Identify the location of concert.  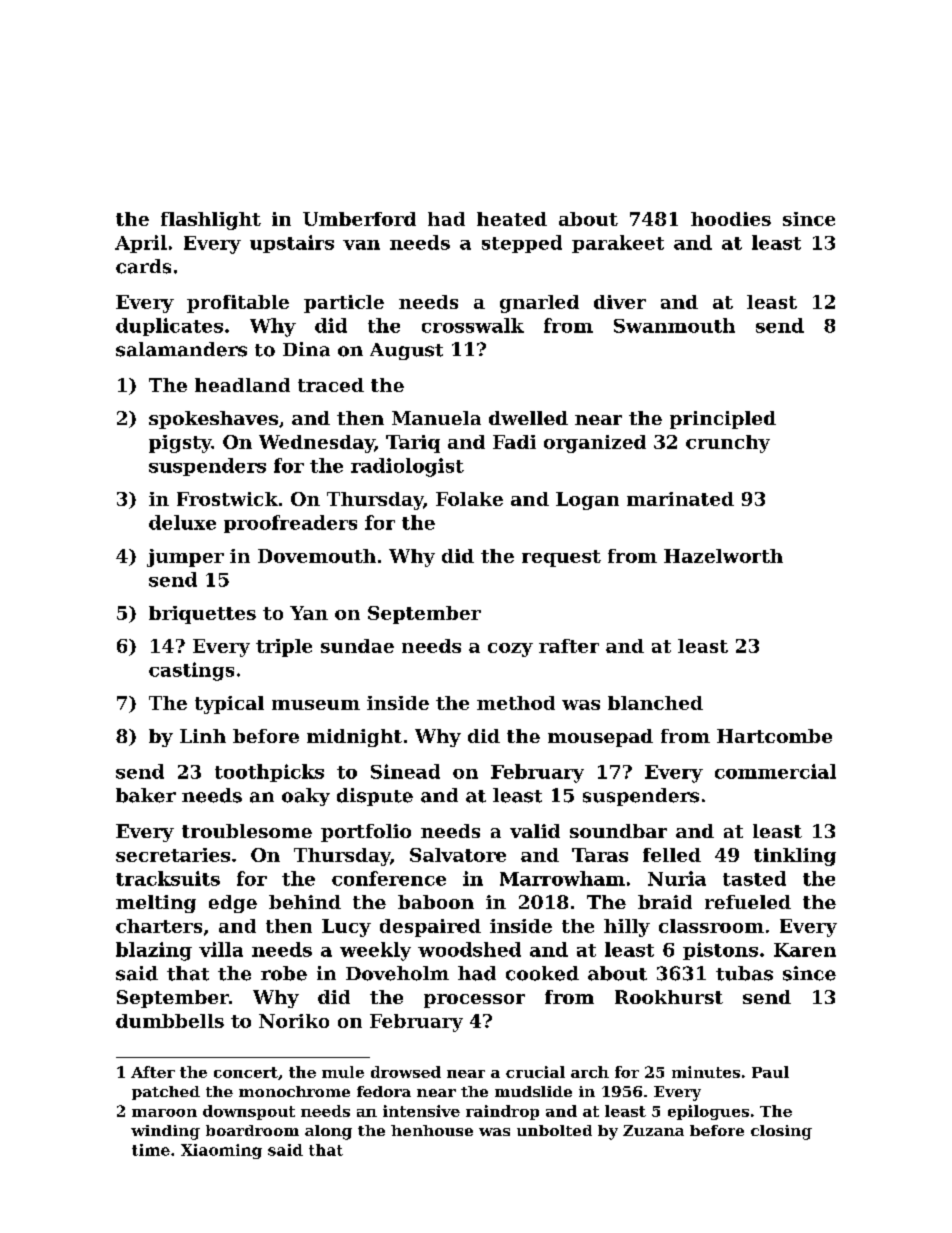
(246, 1072).
